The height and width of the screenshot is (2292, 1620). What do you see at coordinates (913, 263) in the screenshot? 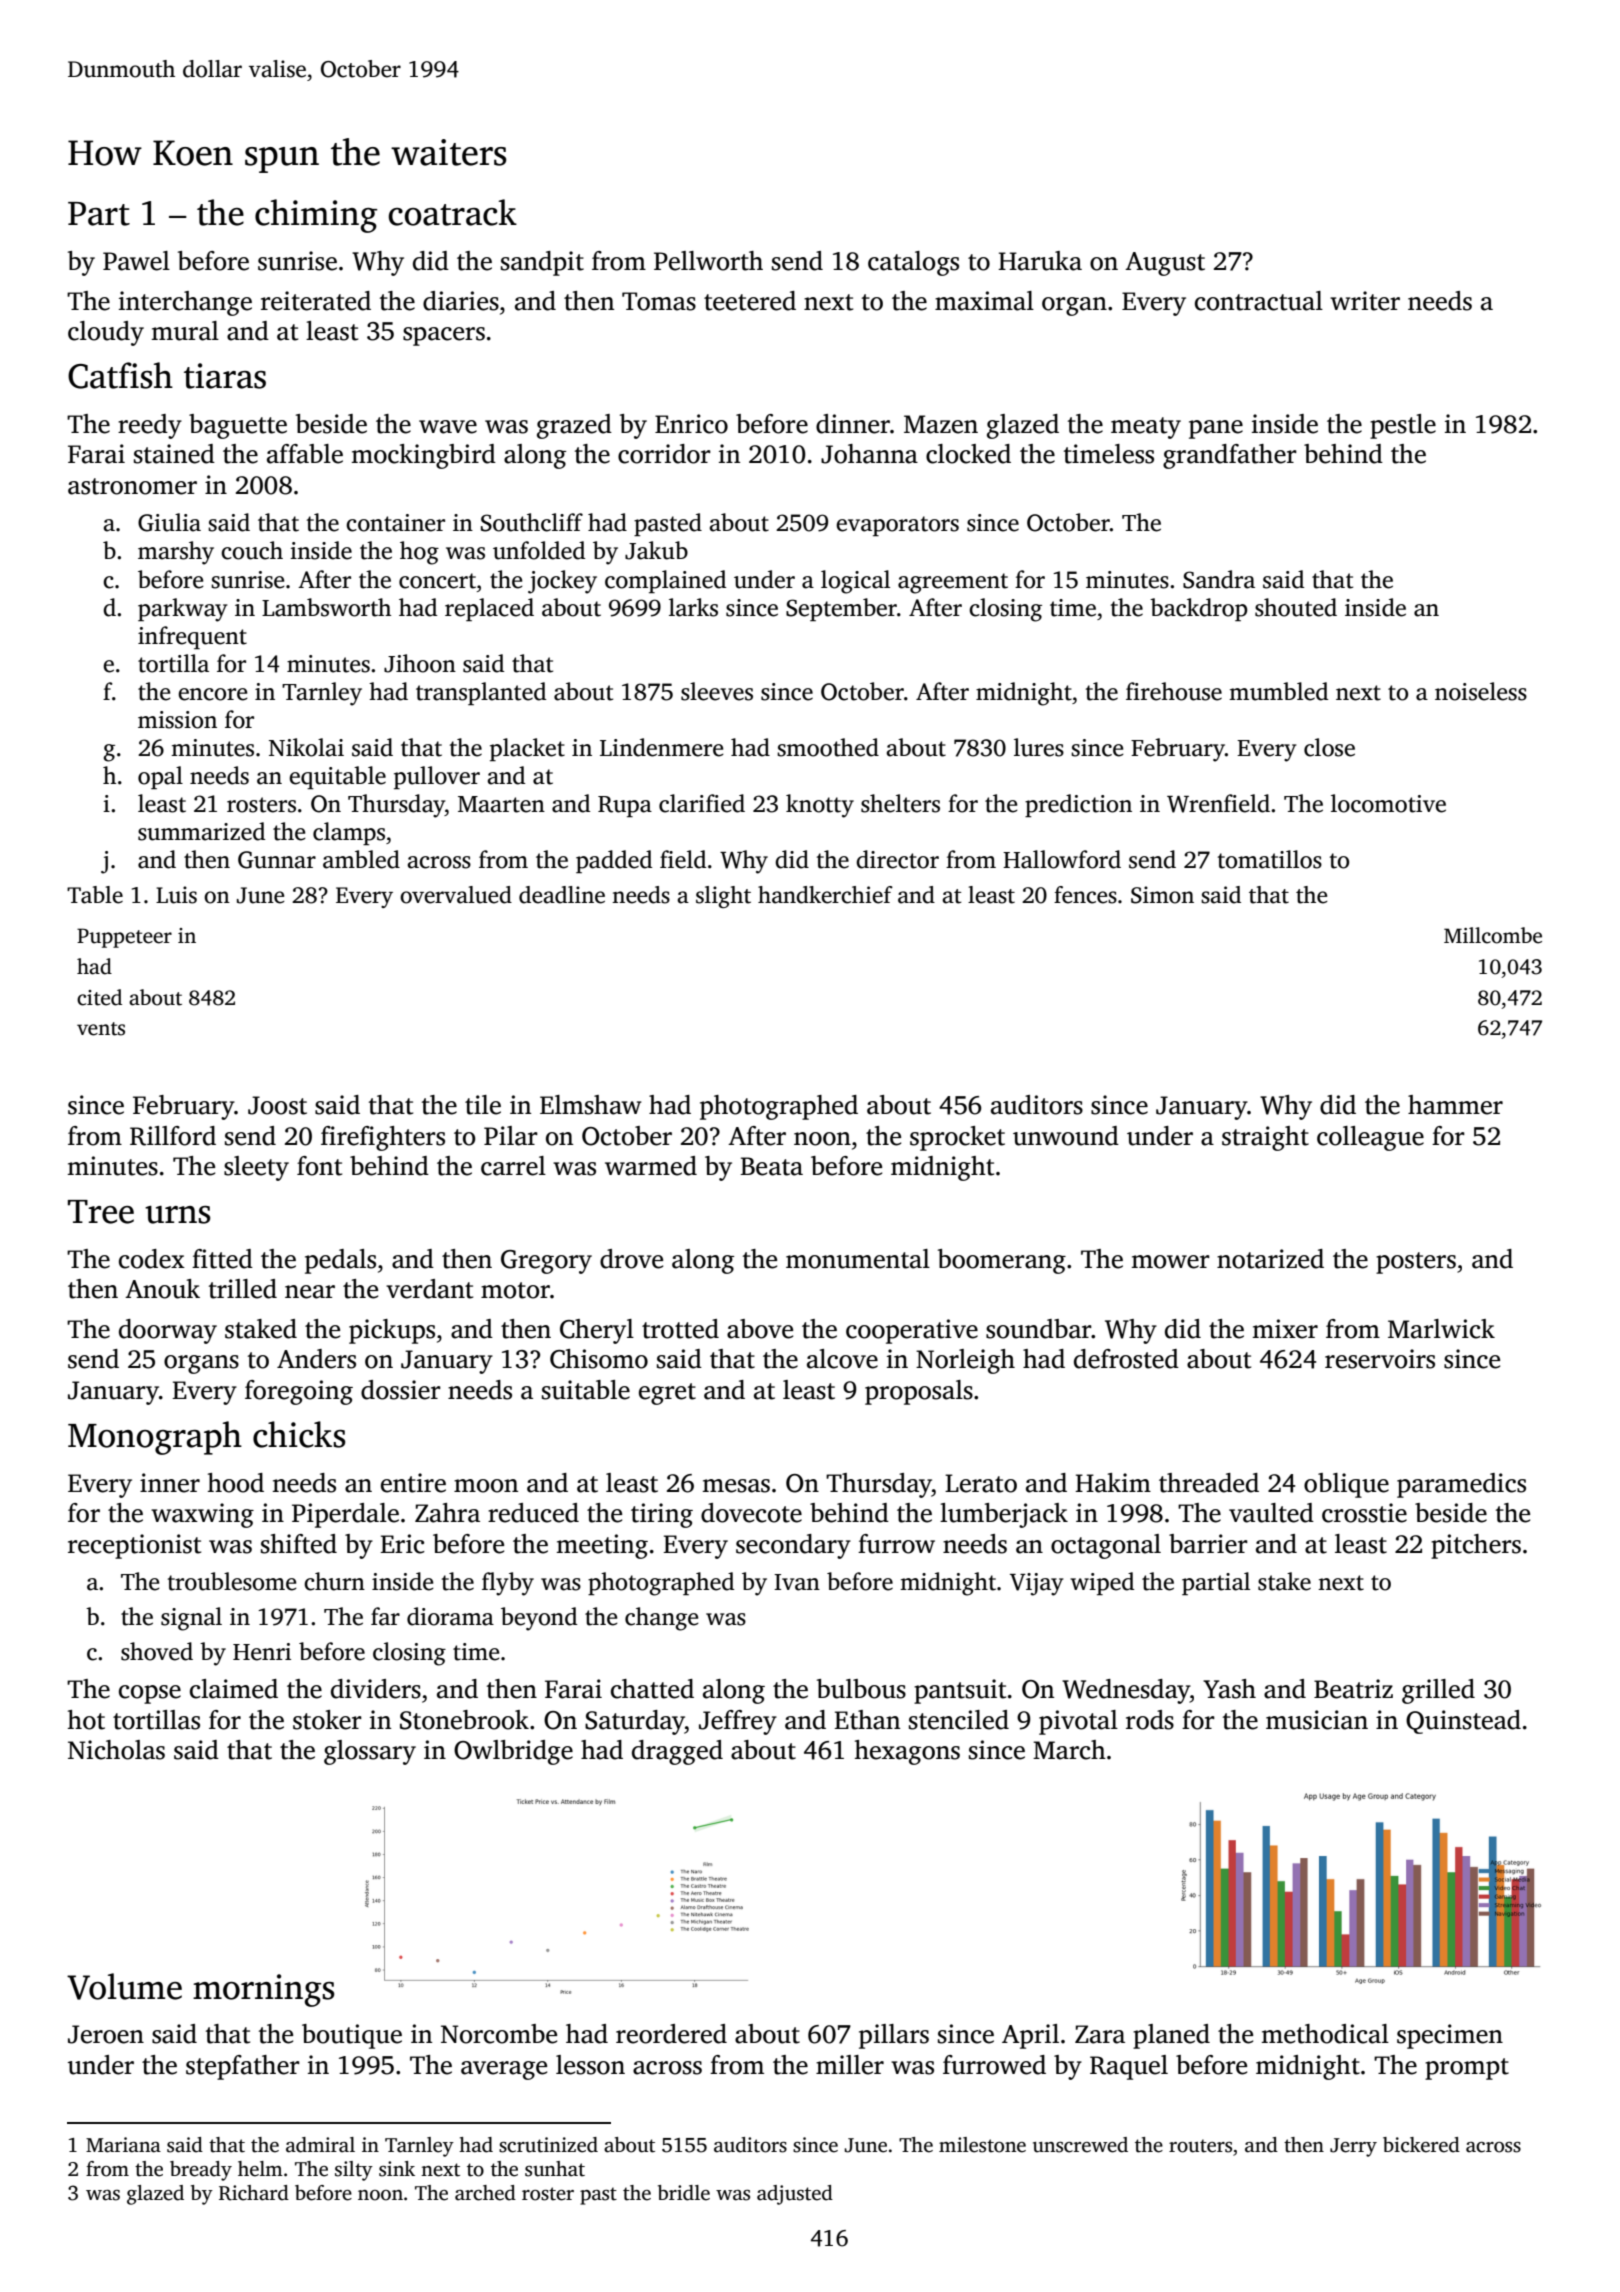
I see `catalogs` at bounding box center [913, 263].
